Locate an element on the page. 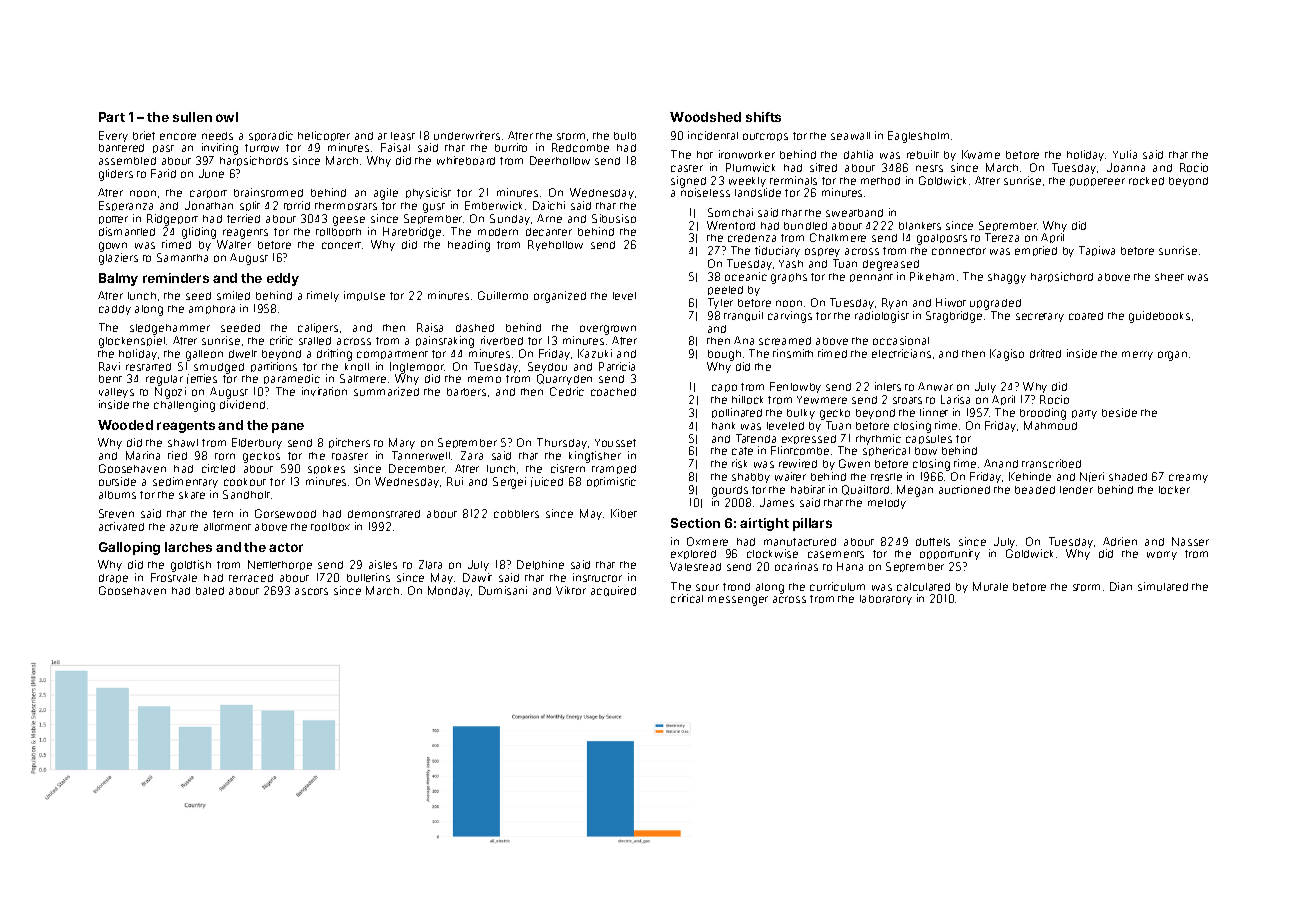 This image has height=924, width=1308. Yulia is located at coordinates (1125, 154).
